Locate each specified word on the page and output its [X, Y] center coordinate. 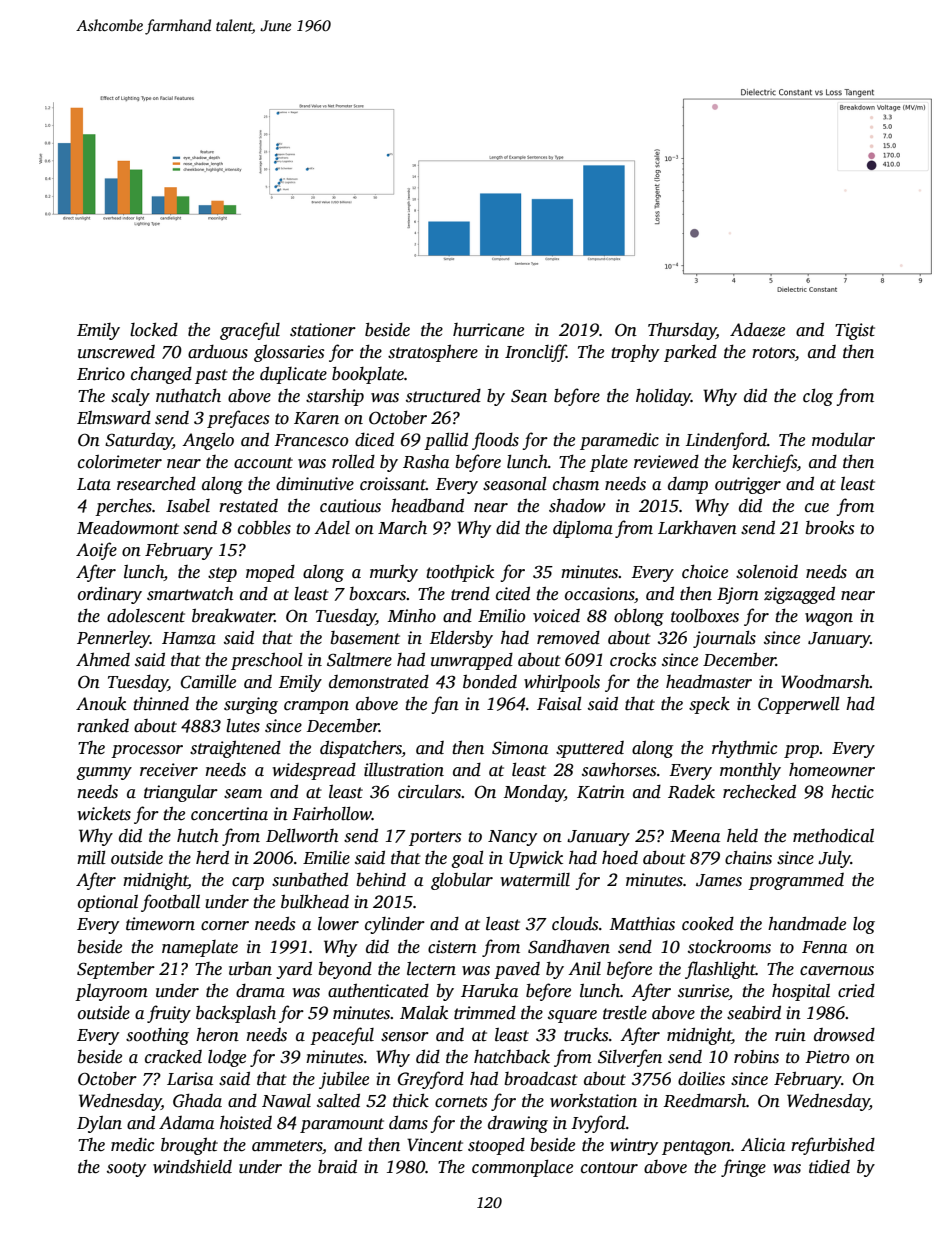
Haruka [489, 990]
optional [108, 903]
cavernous [837, 971]
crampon [316, 707]
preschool [267, 661]
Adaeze [757, 330]
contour [609, 1168]
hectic [852, 791]
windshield [192, 1166]
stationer [323, 330]
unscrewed [116, 352]
